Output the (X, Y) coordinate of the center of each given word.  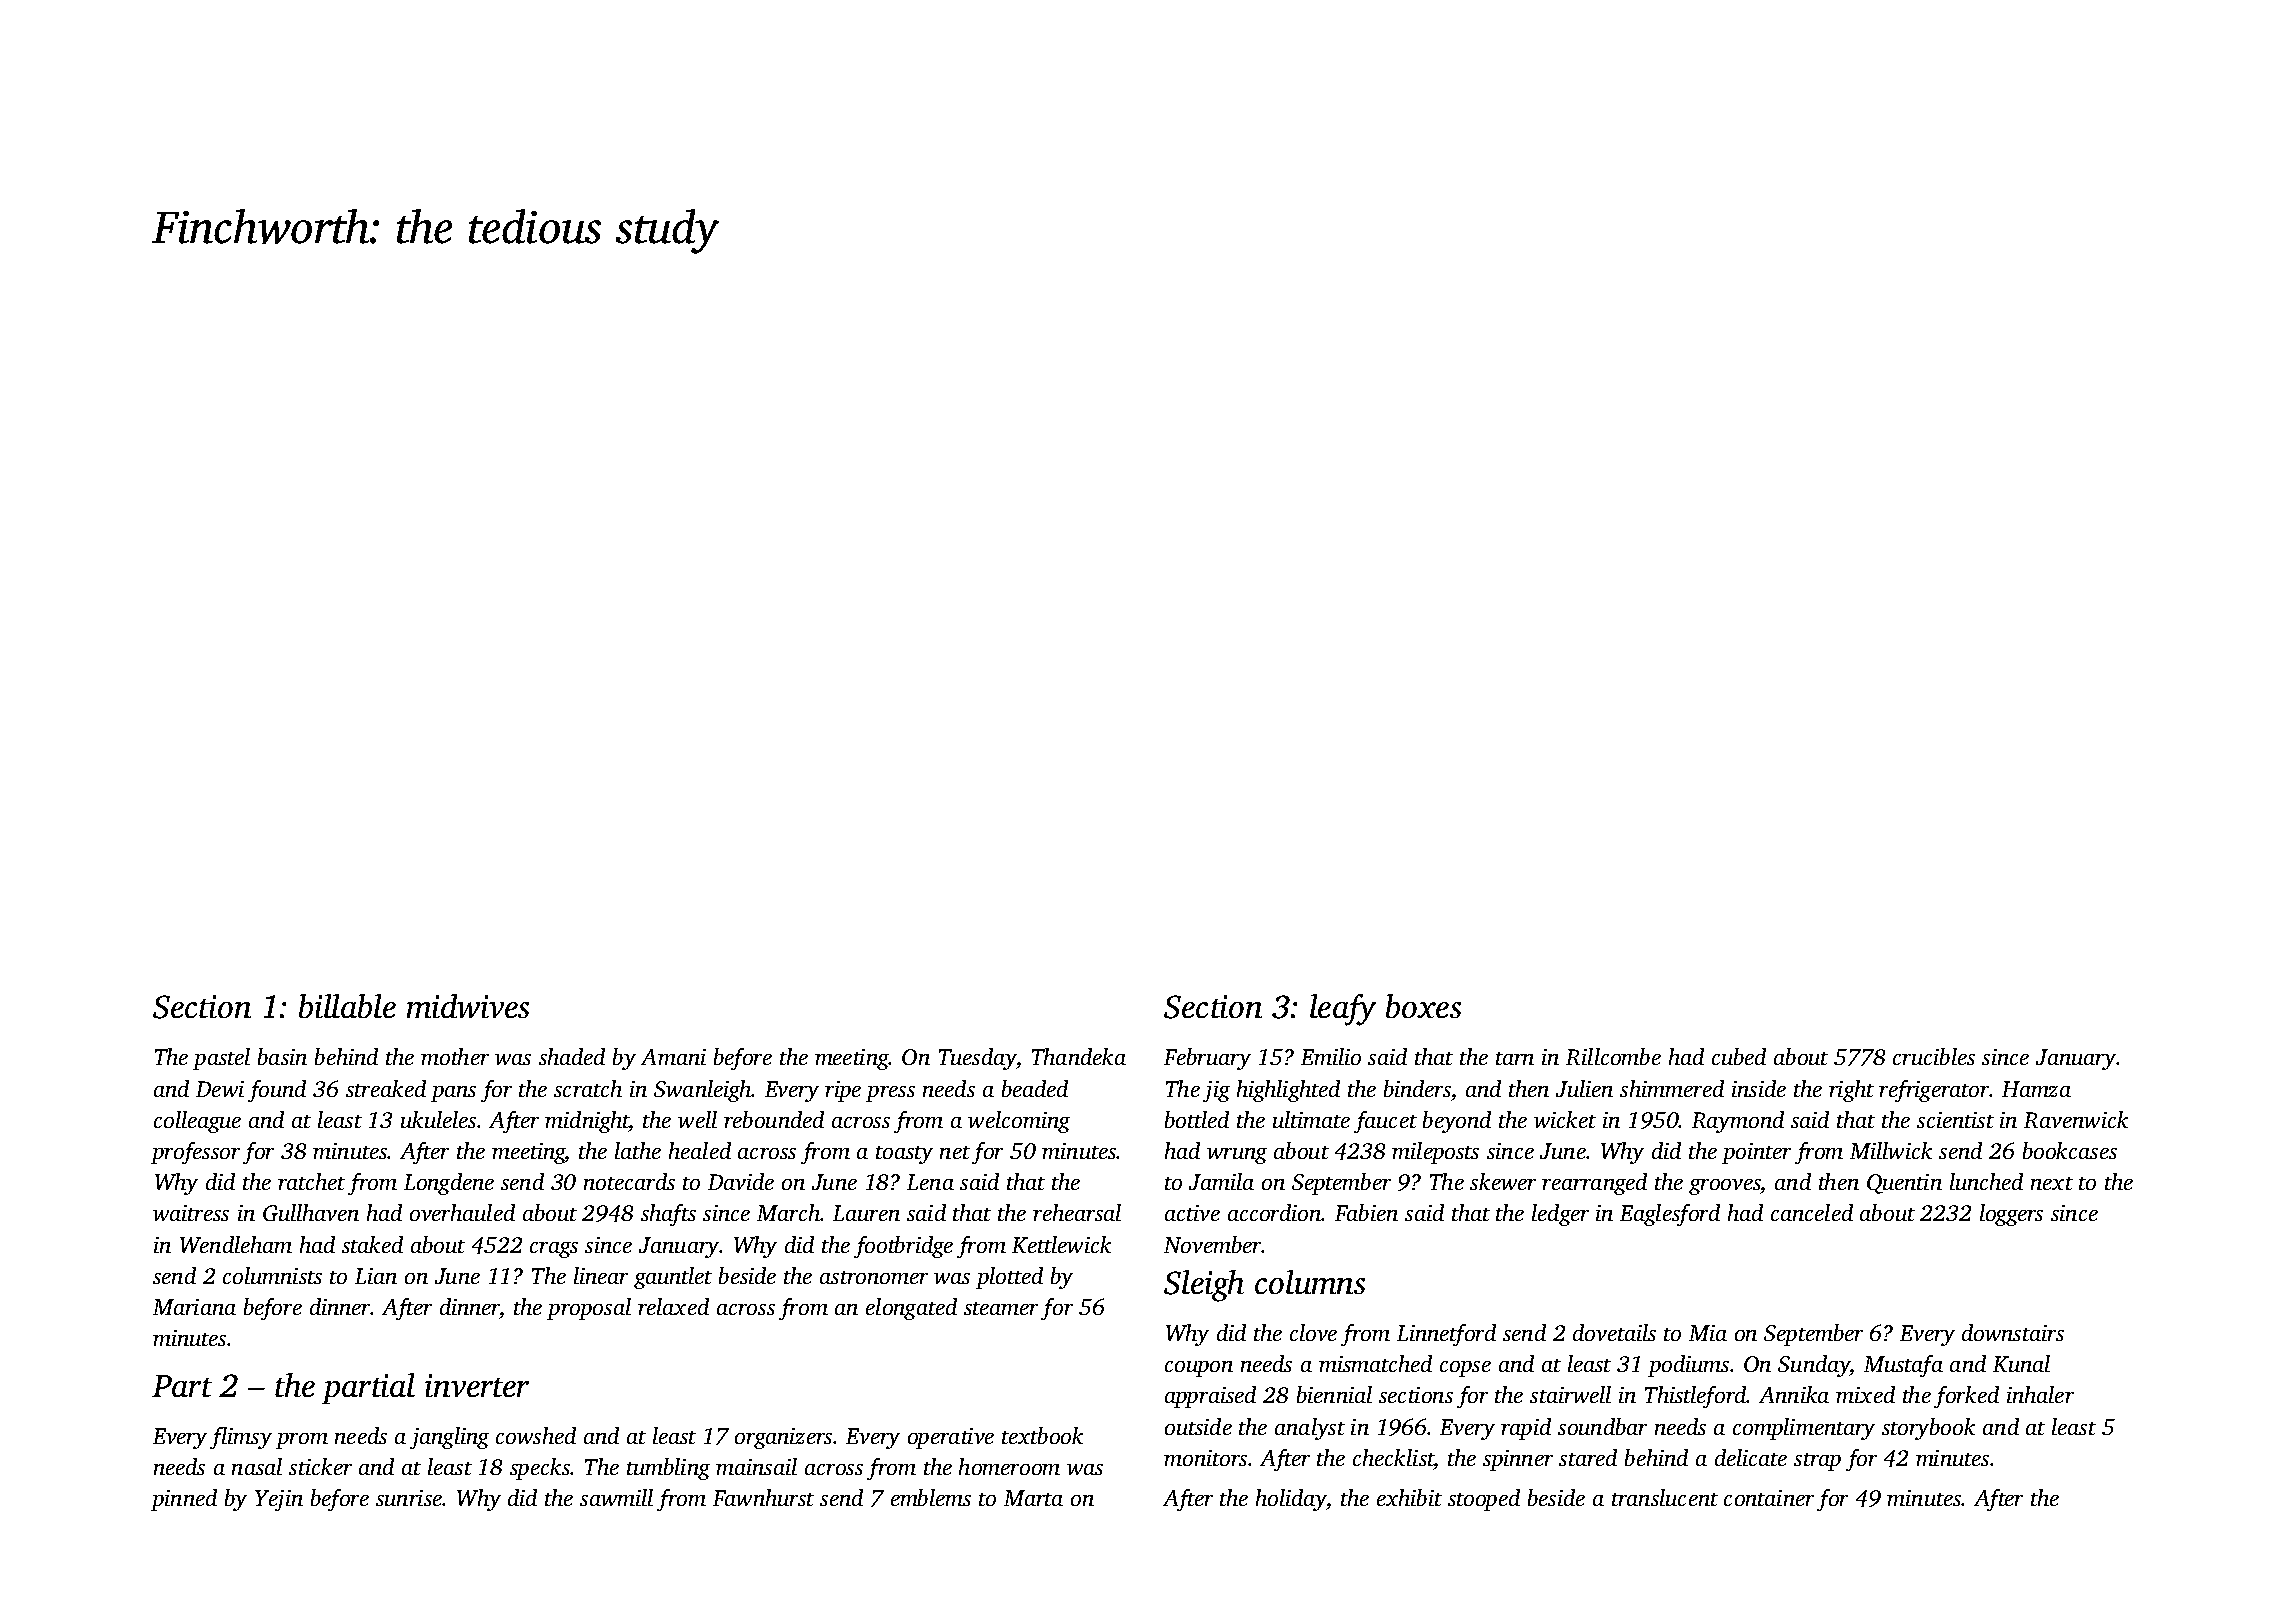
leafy (1343, 1010)
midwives (468, 1006)
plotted (1009, 1278)
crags (554, 1250)
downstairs (2013, 1332)
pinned (184, 1500)
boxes (1423, 1006)
